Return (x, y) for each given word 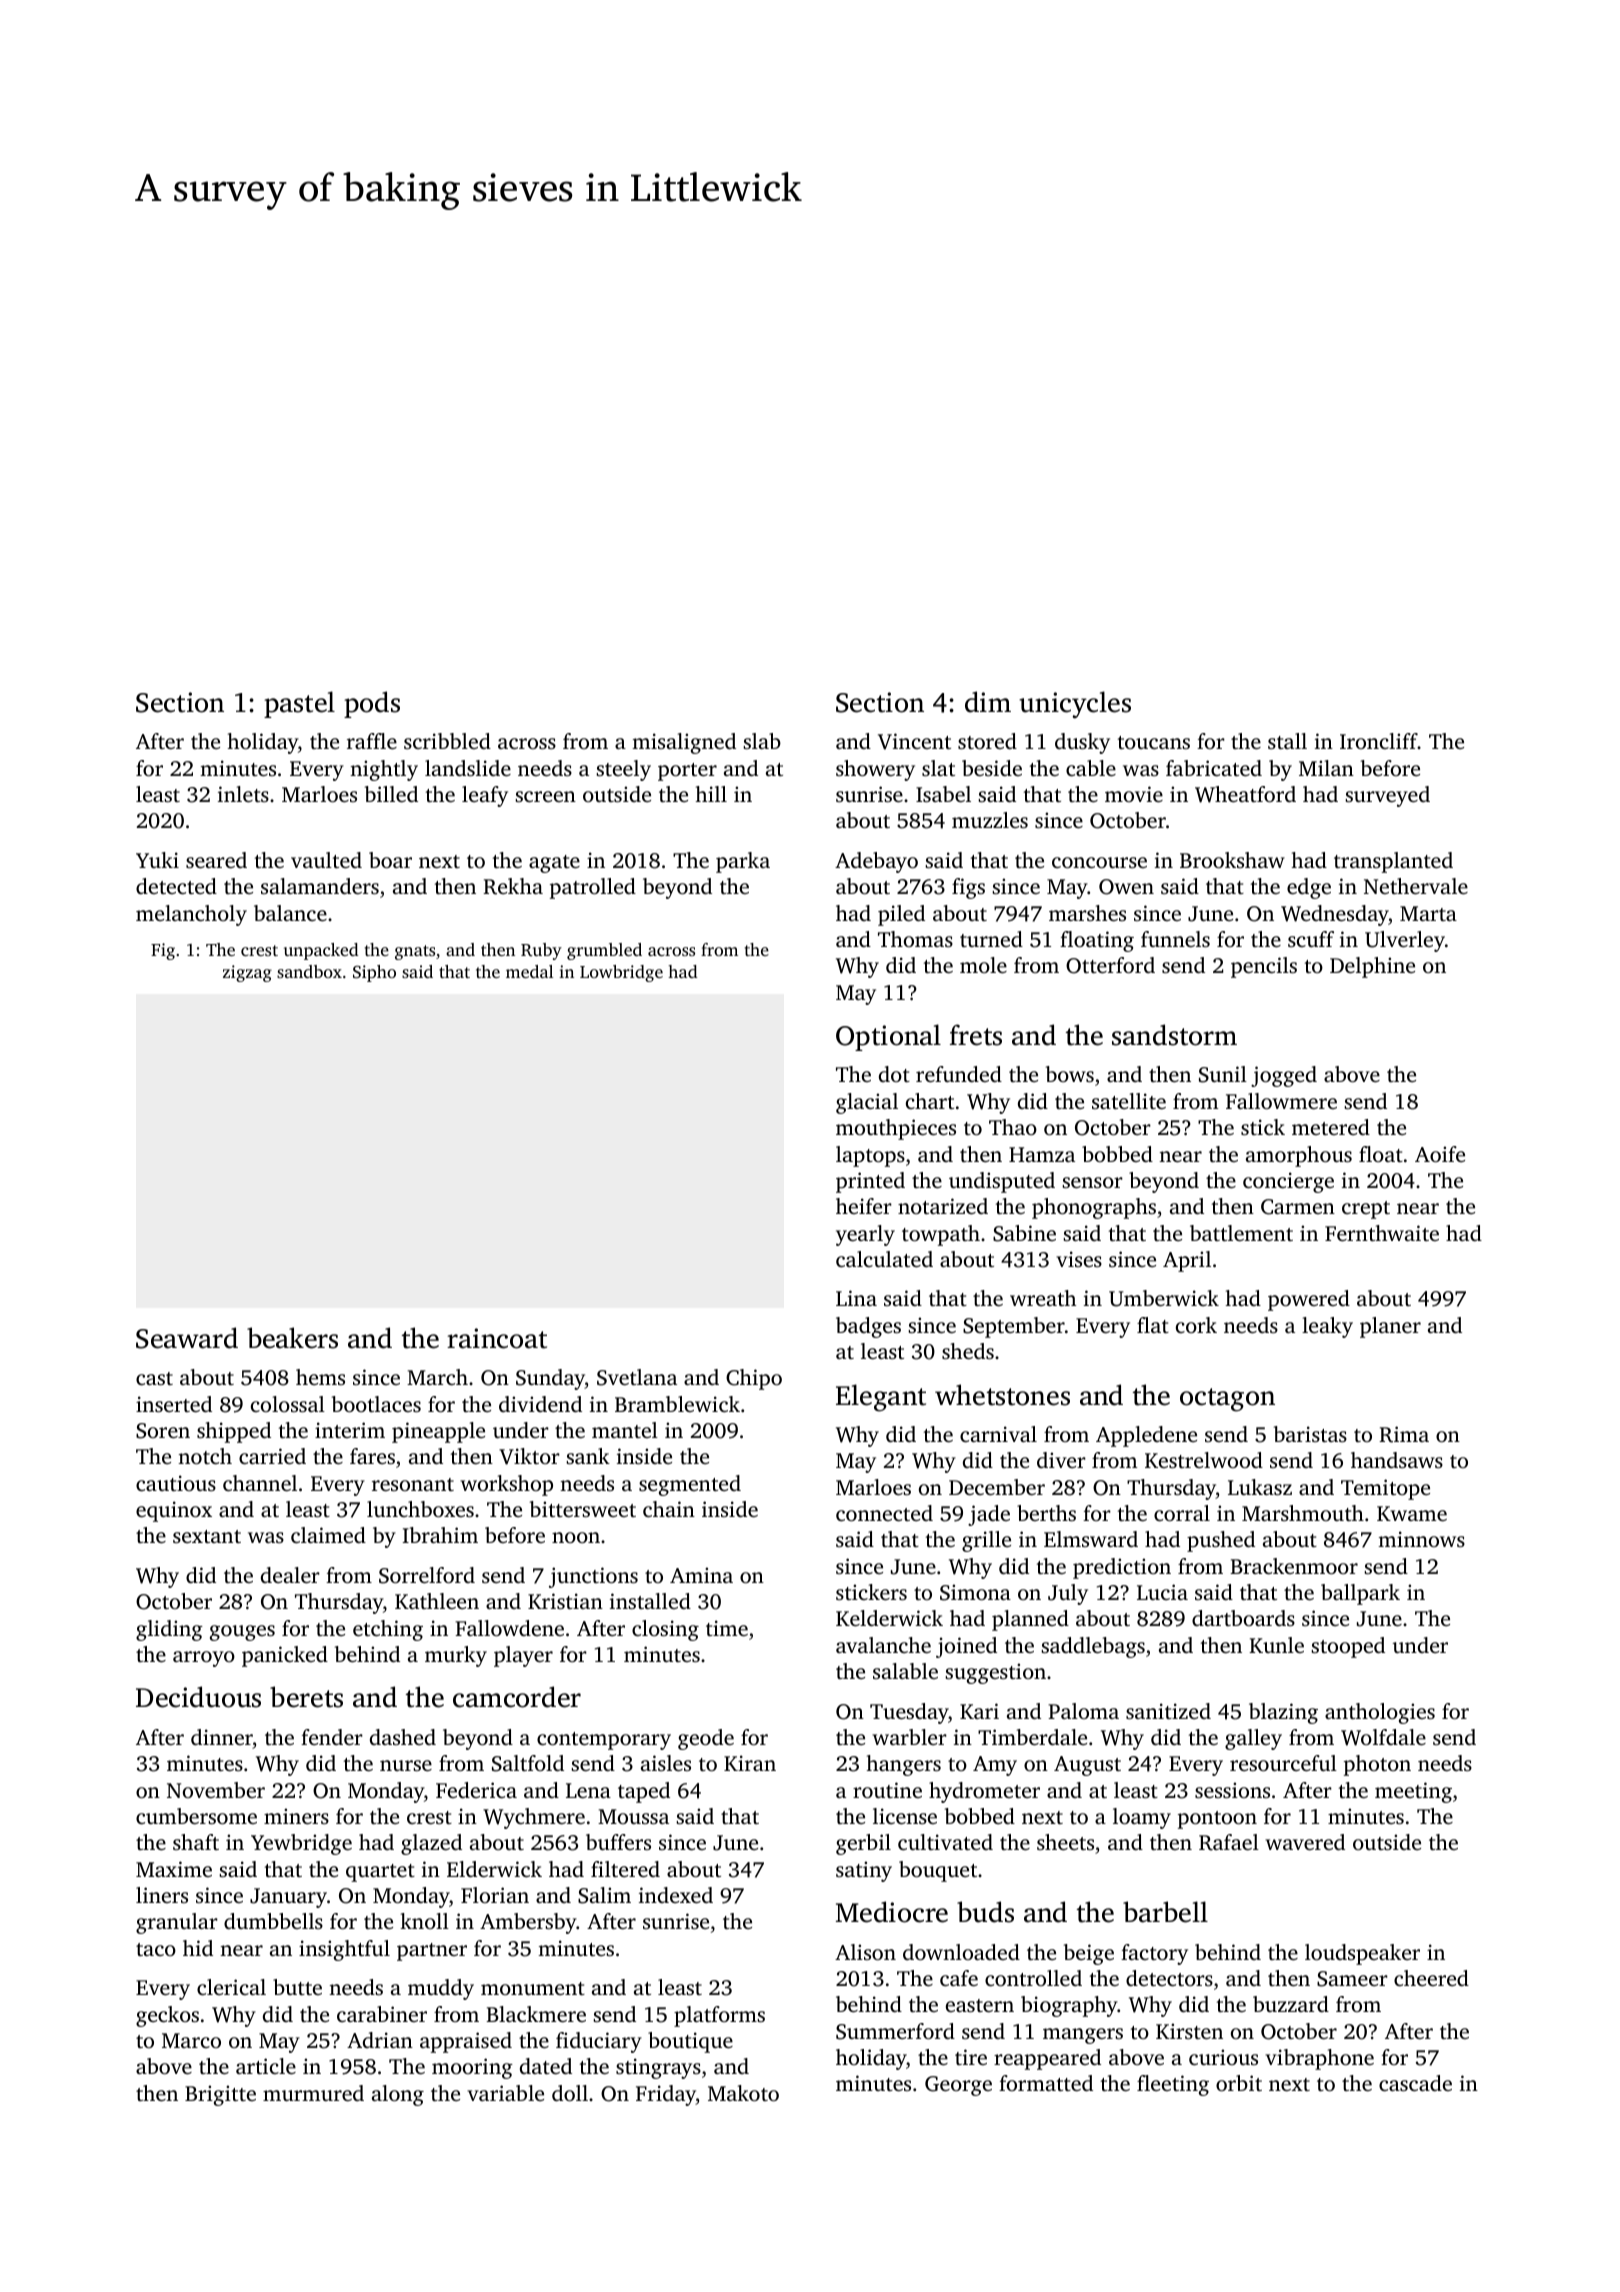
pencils (1264, 967)
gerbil (863, 1844)
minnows (1421, 1539)
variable (505, 2093)
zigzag (247, 973)
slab (762, 741)
